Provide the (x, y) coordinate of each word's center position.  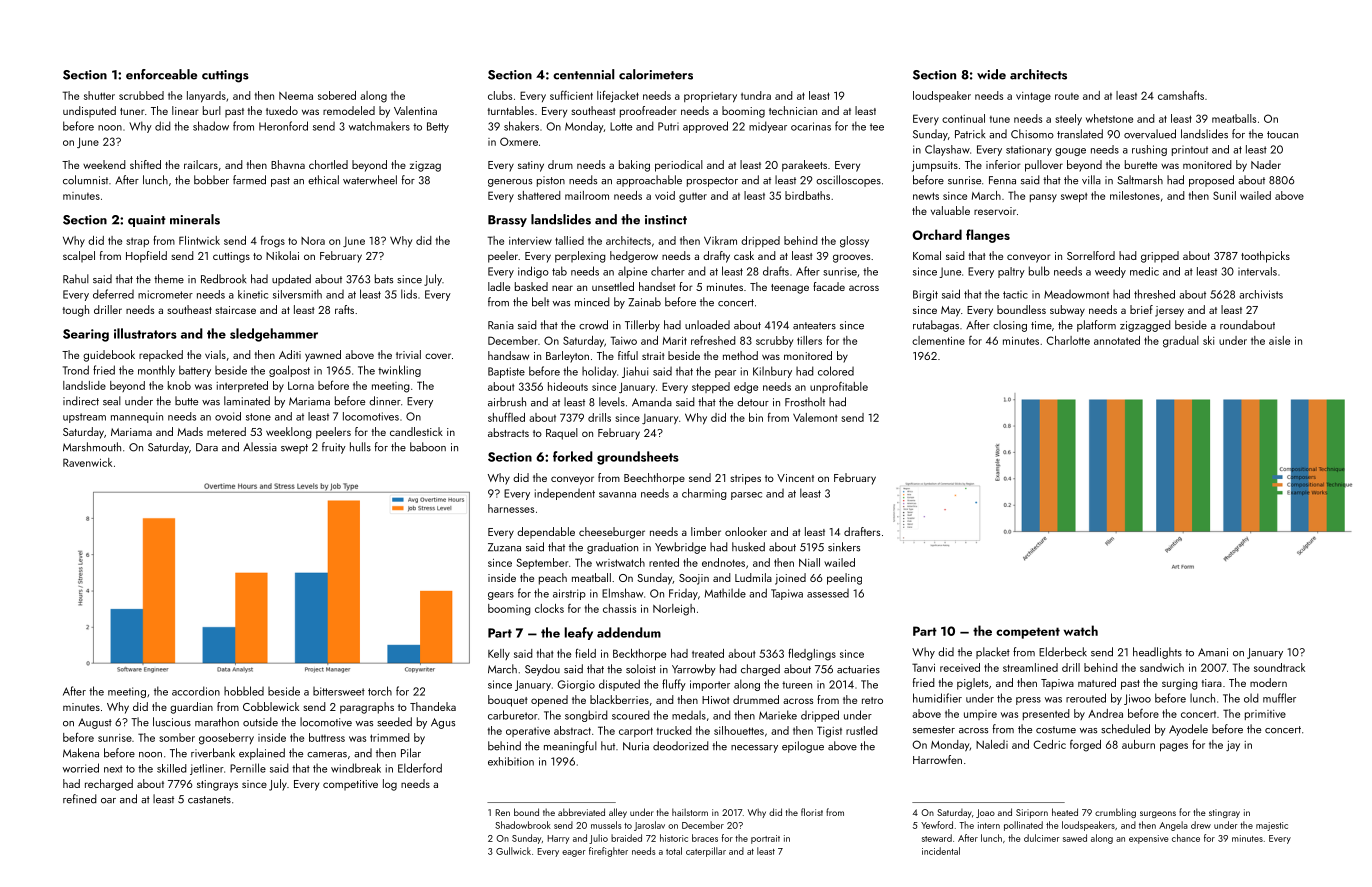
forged (1085, 746)
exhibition (511, 761)
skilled (172, 768)
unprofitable (839, 387)
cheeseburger (612, 533)
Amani (1213, 652)
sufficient (571, 95)
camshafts (1181, 95)
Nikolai (282, 255)
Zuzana (504, 547)
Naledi (992, 744)
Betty (438, 127)
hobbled (244, 691)
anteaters (814, 326)
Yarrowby (694, 670)
